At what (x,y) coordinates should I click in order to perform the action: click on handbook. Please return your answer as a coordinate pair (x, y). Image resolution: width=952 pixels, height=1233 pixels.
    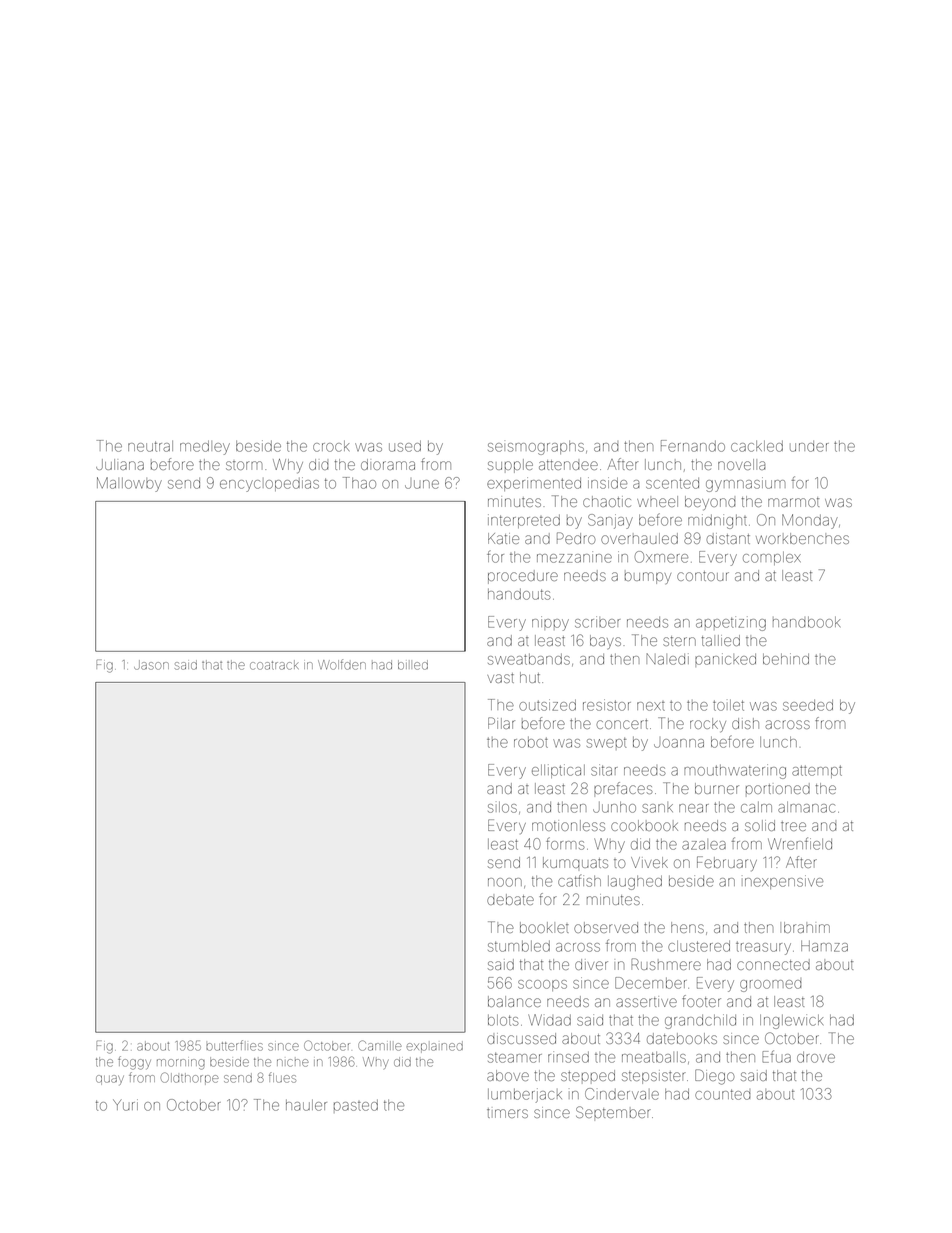
    Looking at the image, I should click on (806, 622).
